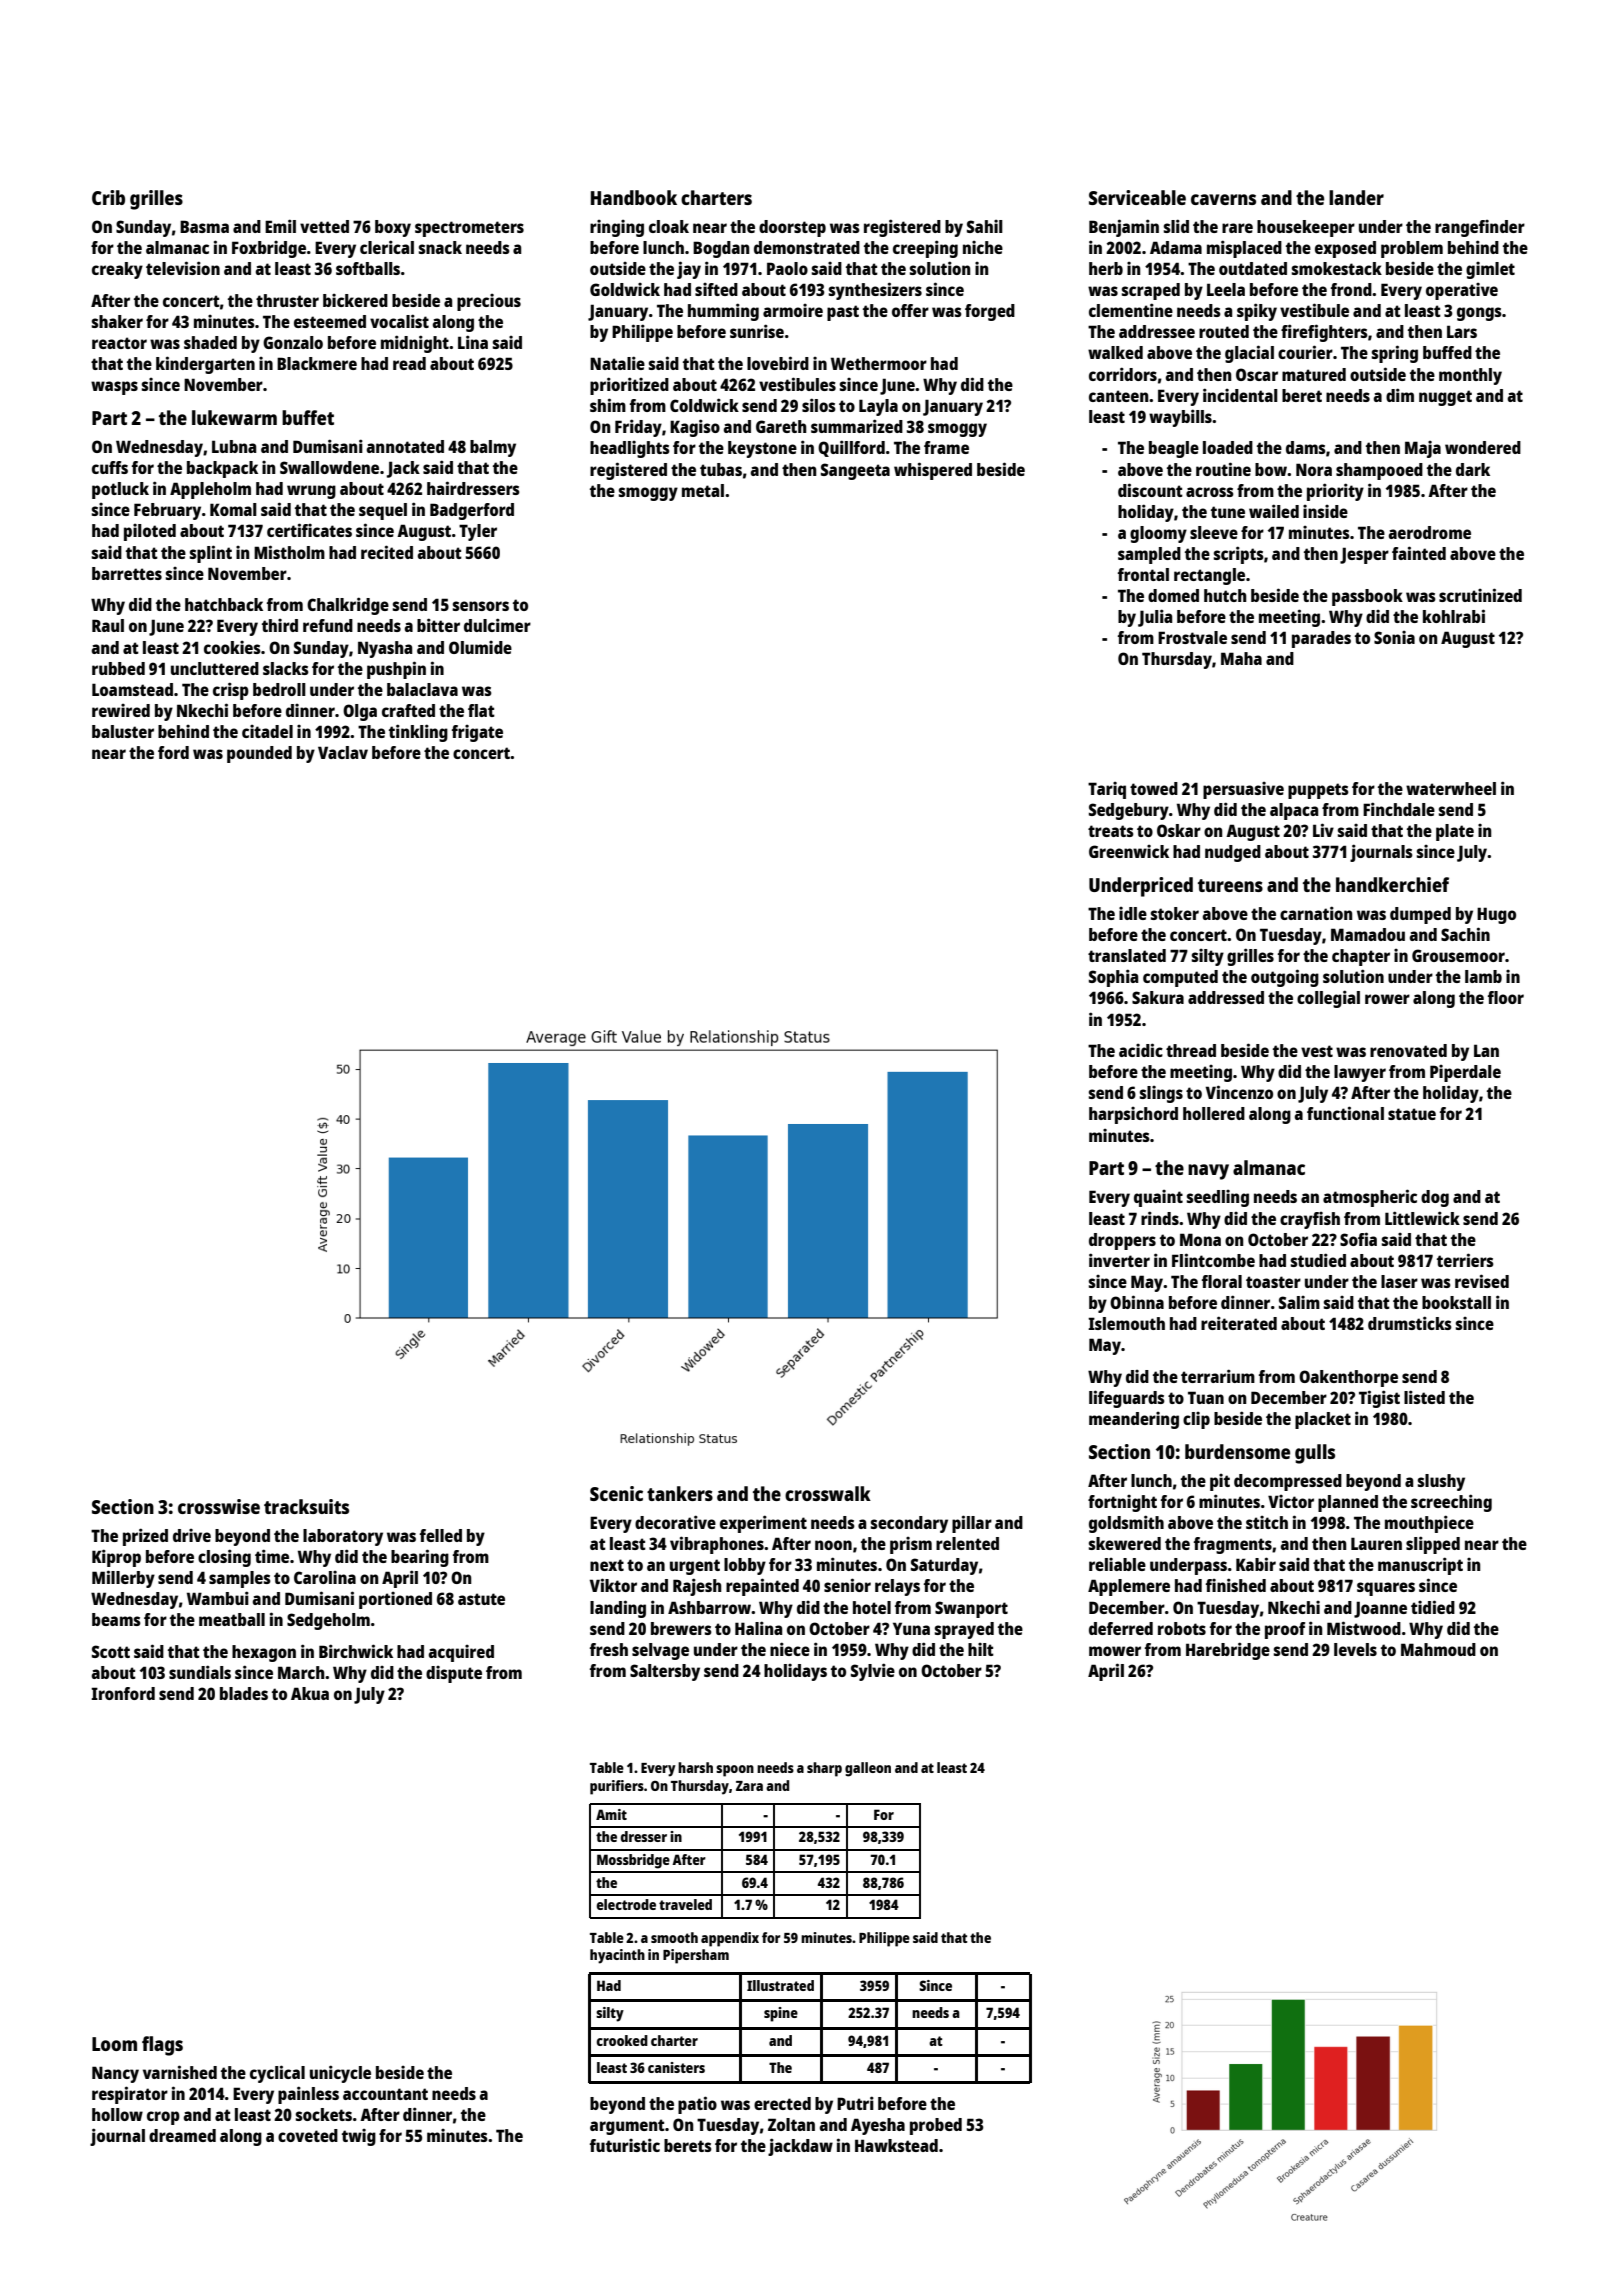  I want to click on Scenic, so click(616, 1493).
